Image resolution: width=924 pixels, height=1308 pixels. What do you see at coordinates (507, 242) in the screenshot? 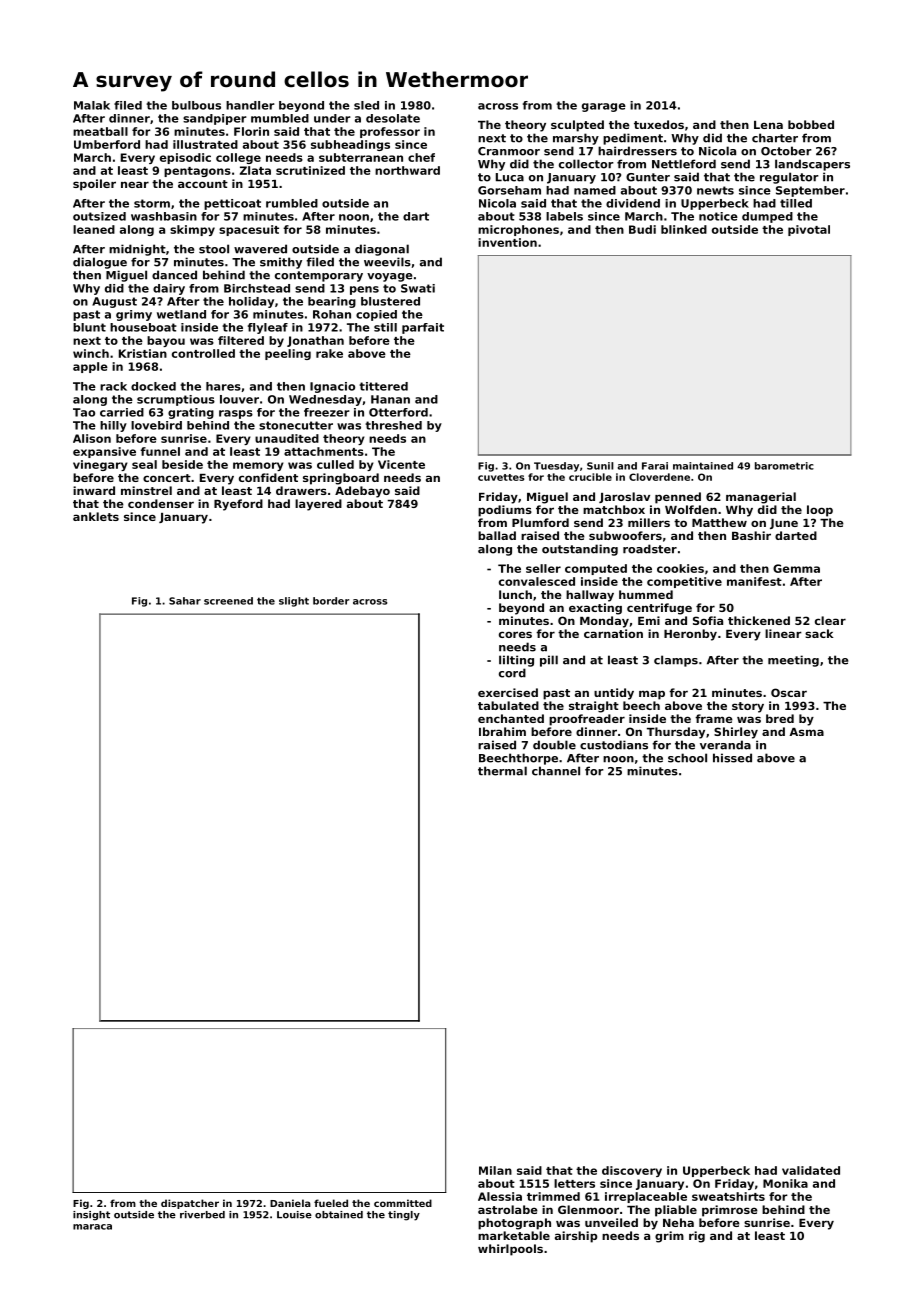
I see `invention` at bounding box center [507, 242].
